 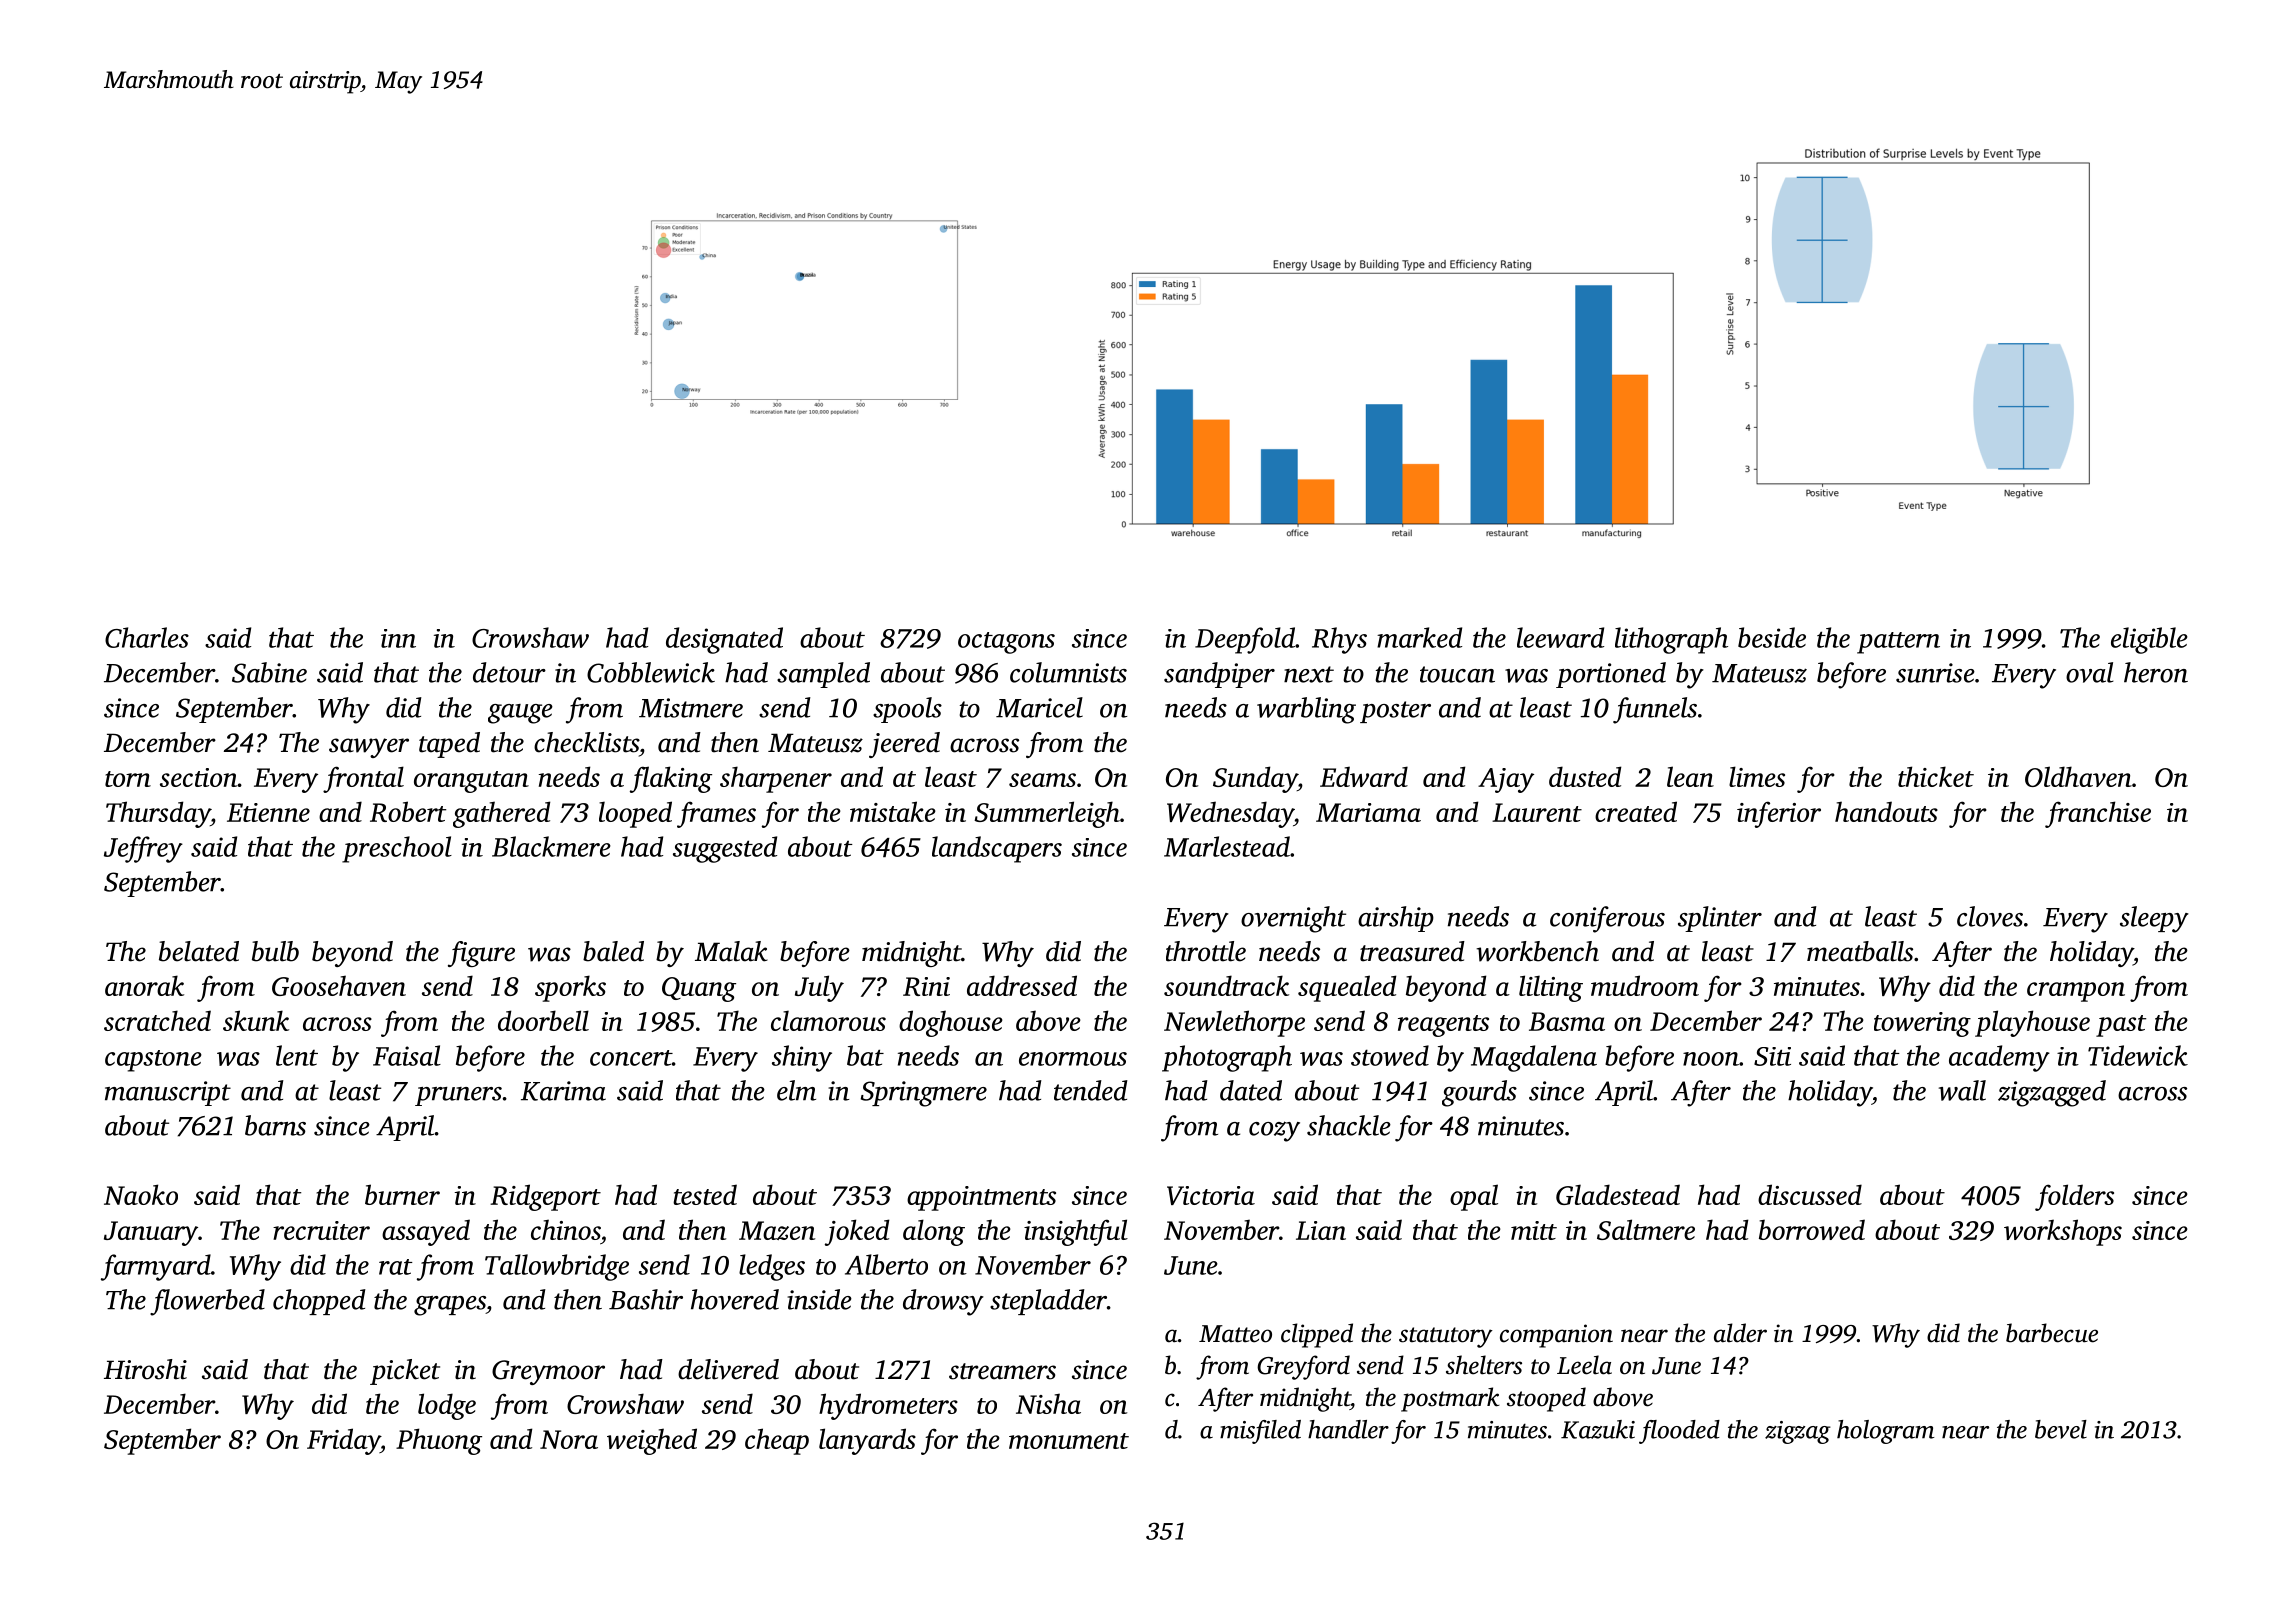 I want to click on farmyard, so click(x=156, y=1267).
